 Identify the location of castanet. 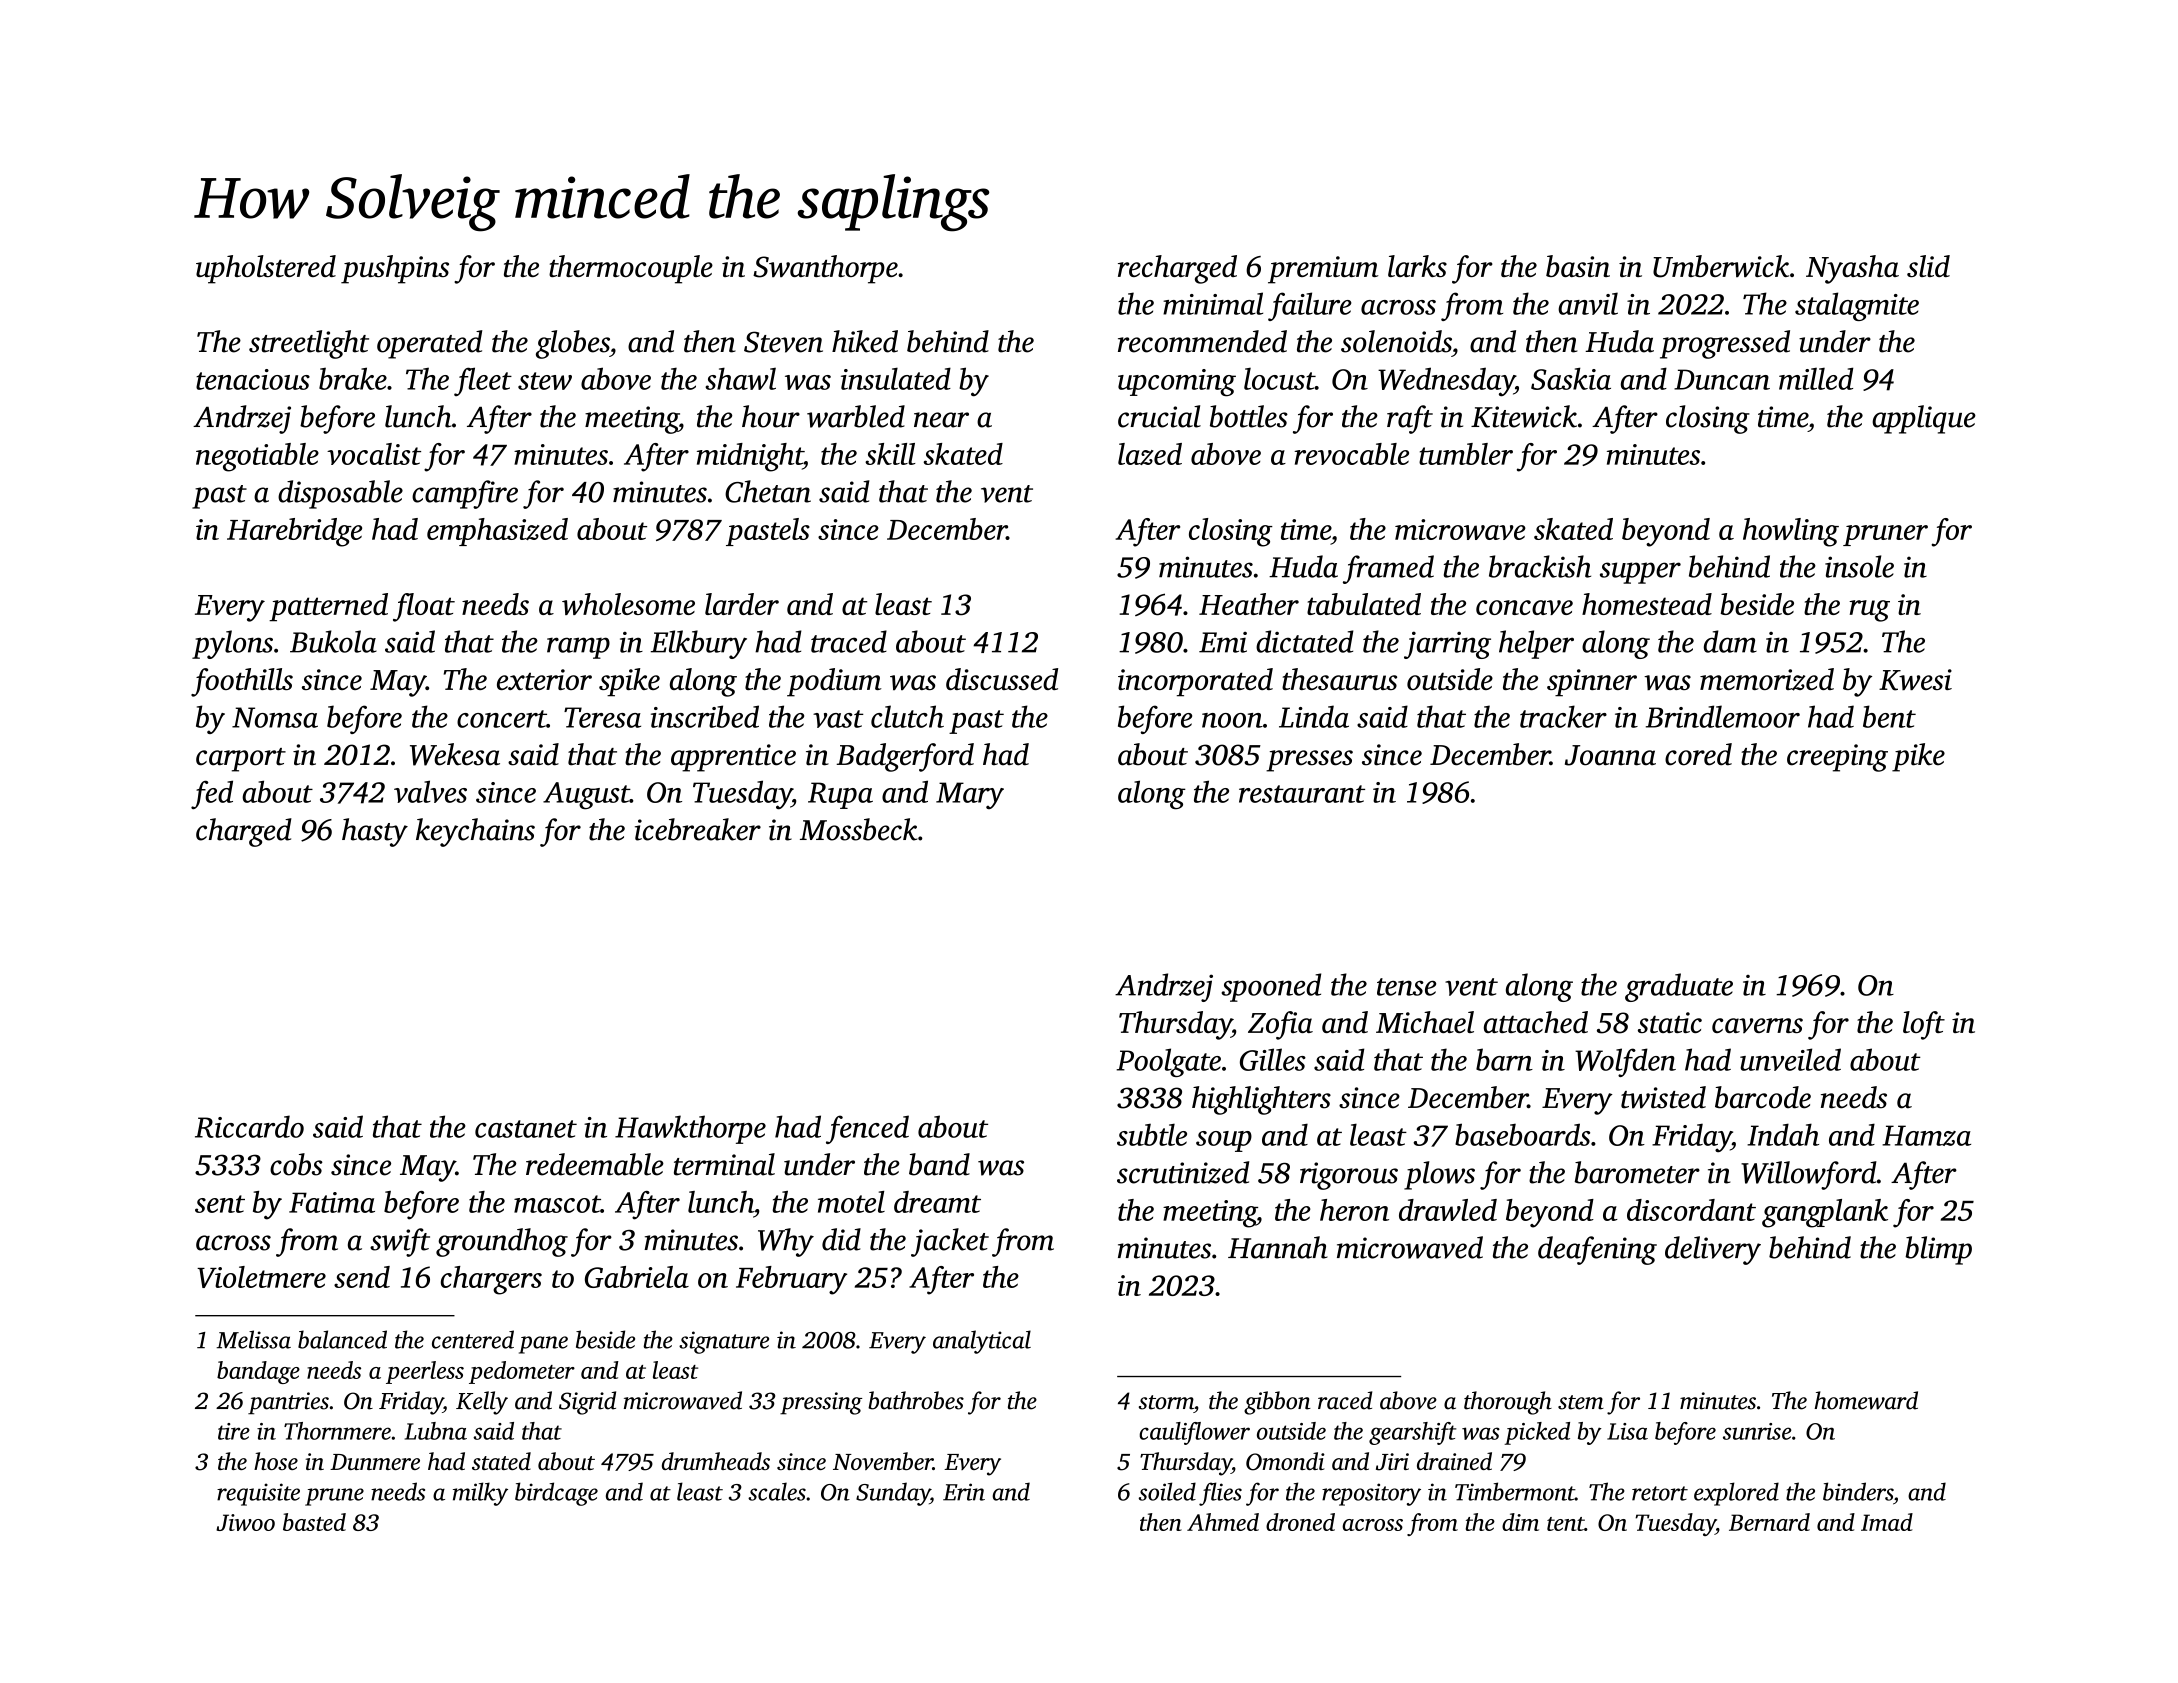
(526, 1129).
